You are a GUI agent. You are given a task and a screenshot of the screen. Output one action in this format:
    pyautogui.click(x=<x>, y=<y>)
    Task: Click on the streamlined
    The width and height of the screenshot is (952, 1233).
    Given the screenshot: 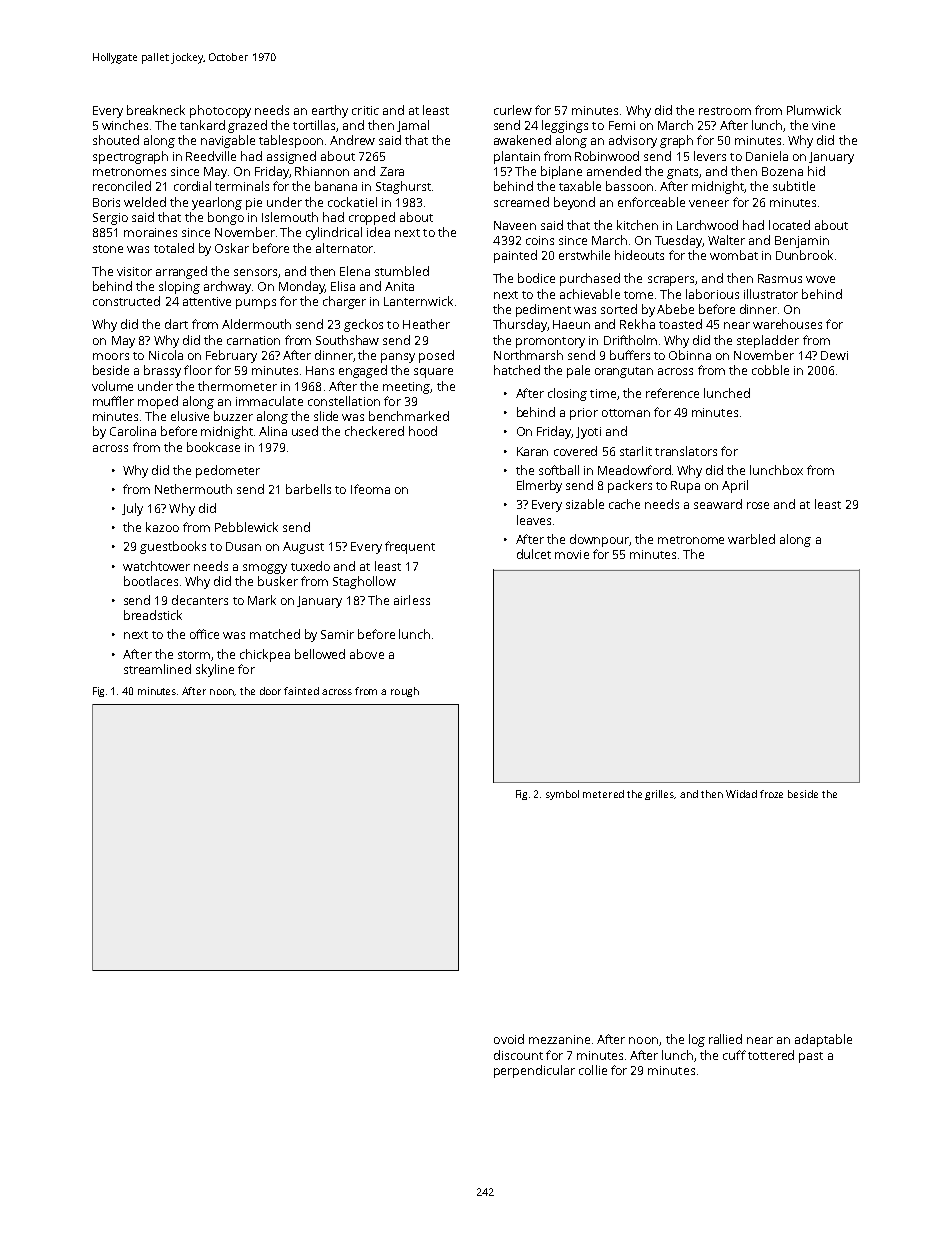 What is the action you would take?
    pyautogui.click(x=157, y=669)
